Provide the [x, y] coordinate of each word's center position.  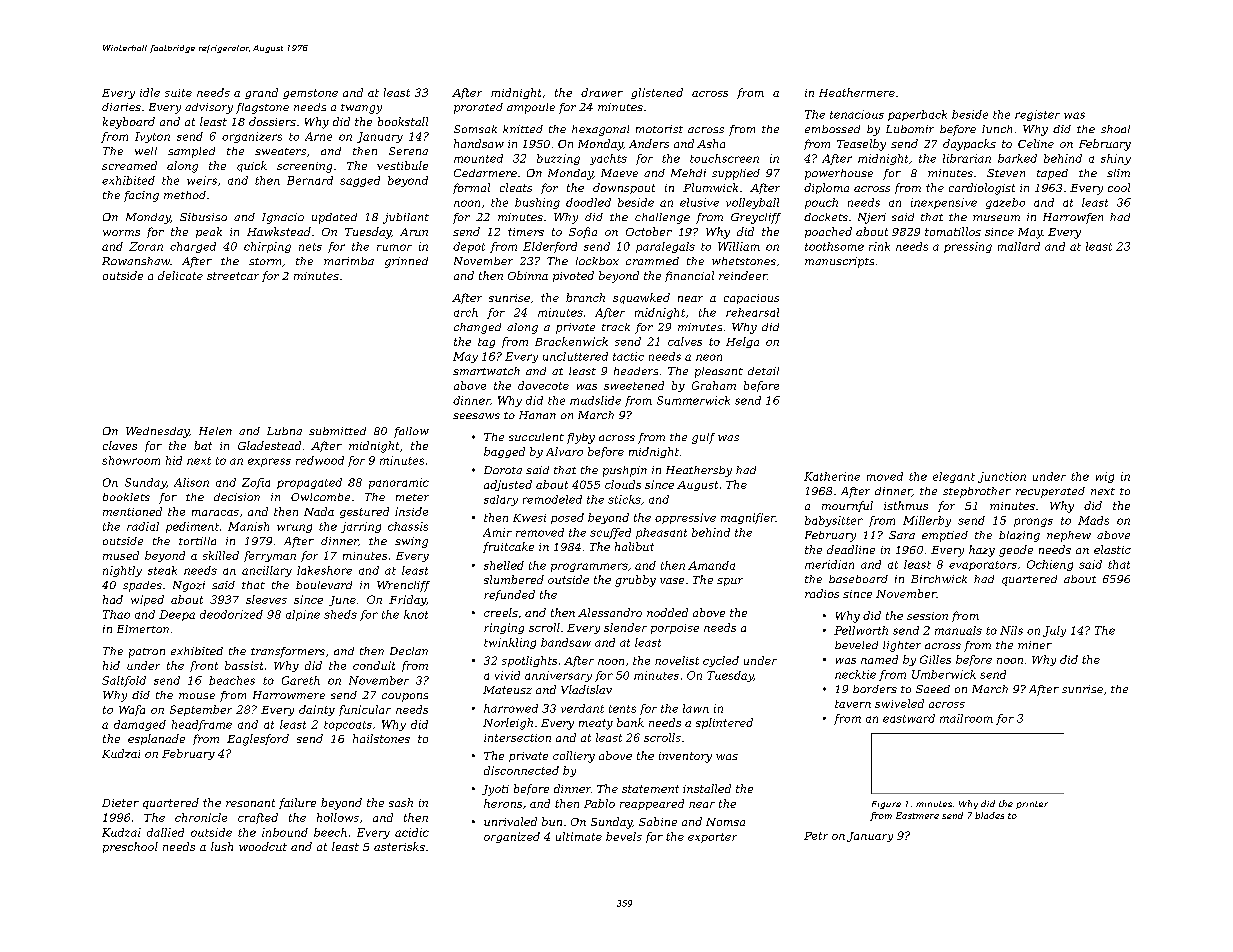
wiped [147, 600]
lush [222, 846]
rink [879, 246]
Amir [497, 532]
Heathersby [699, 471]
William [739, 246]
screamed [129, 165]
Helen [215, 431]
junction [1002, 477]
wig [1105, 477]
